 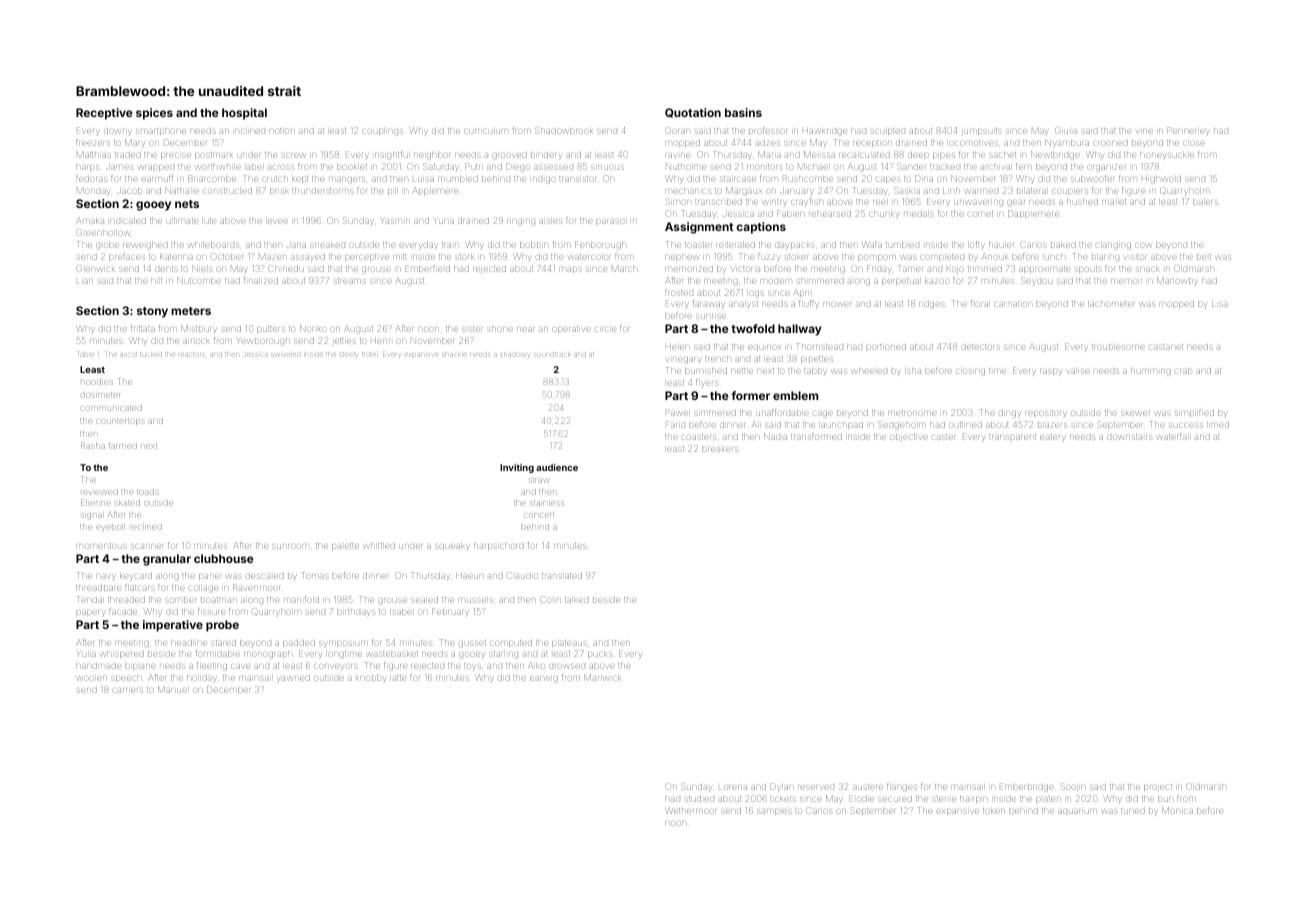 I want to click on Thornstead, so click(x=820, y=346).
